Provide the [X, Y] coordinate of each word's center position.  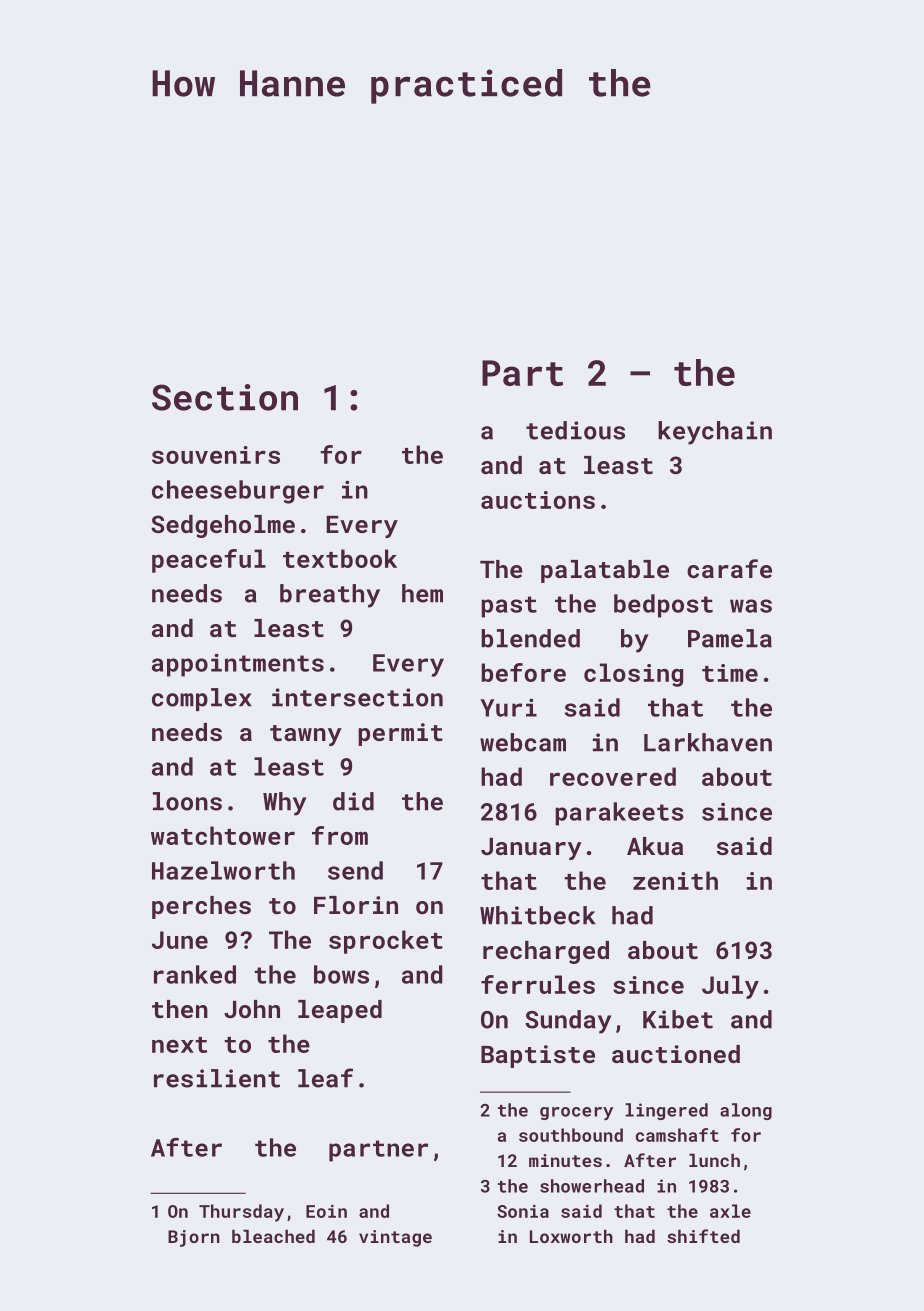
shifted [703, 1236]
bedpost [663, 606]
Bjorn [194, 1238]
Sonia [523, 1211]
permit [400, 734]
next [179, 1045]
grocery [576, 1113]
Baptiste [538, 1056]
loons [187, 801]
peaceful [209, 561]
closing [633, 675]
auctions [538, 500]
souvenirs [216, 455]
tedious [575, 430]
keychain [715, 433]
